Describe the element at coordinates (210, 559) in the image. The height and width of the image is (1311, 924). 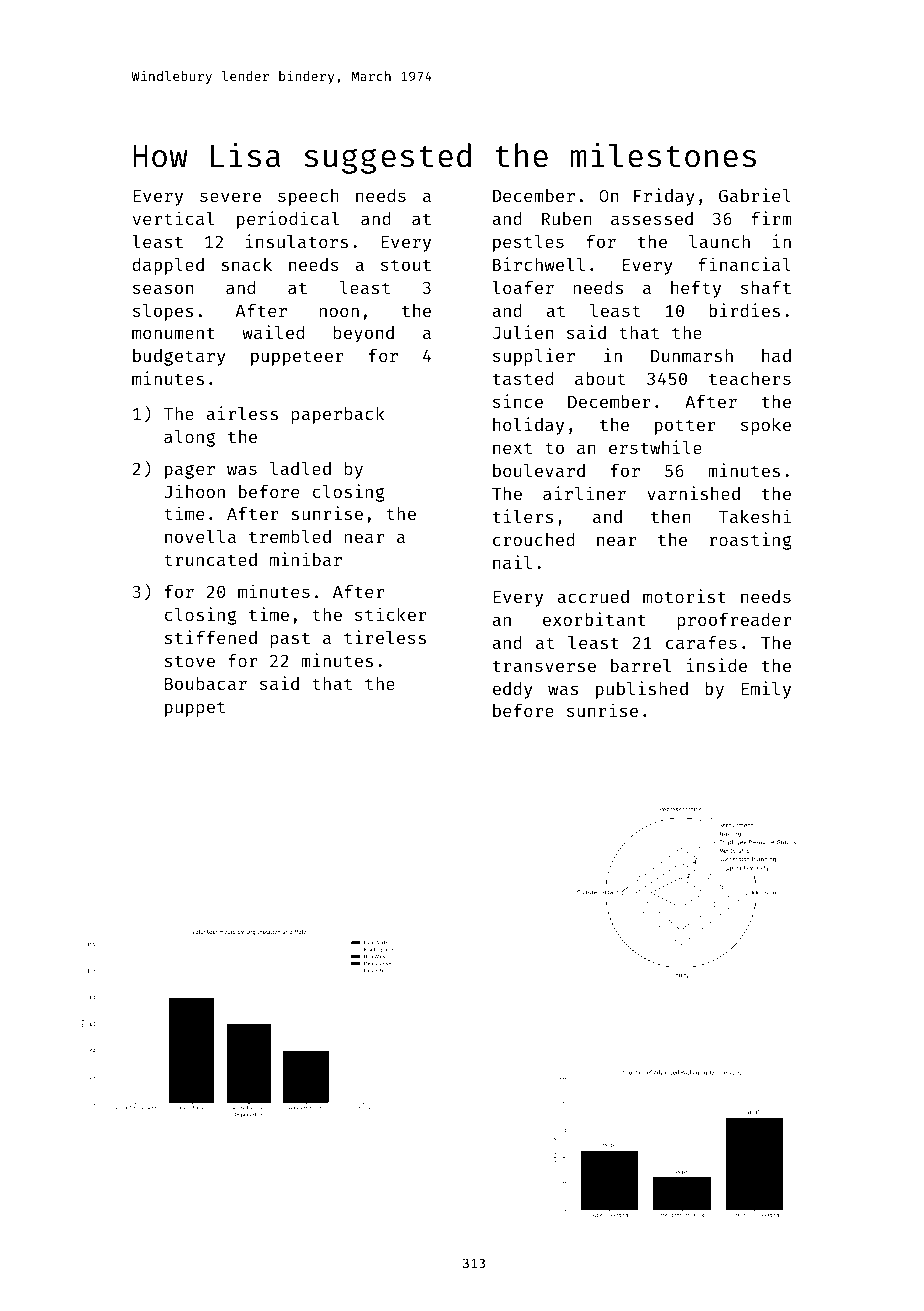
I see `truncated` at that location.
